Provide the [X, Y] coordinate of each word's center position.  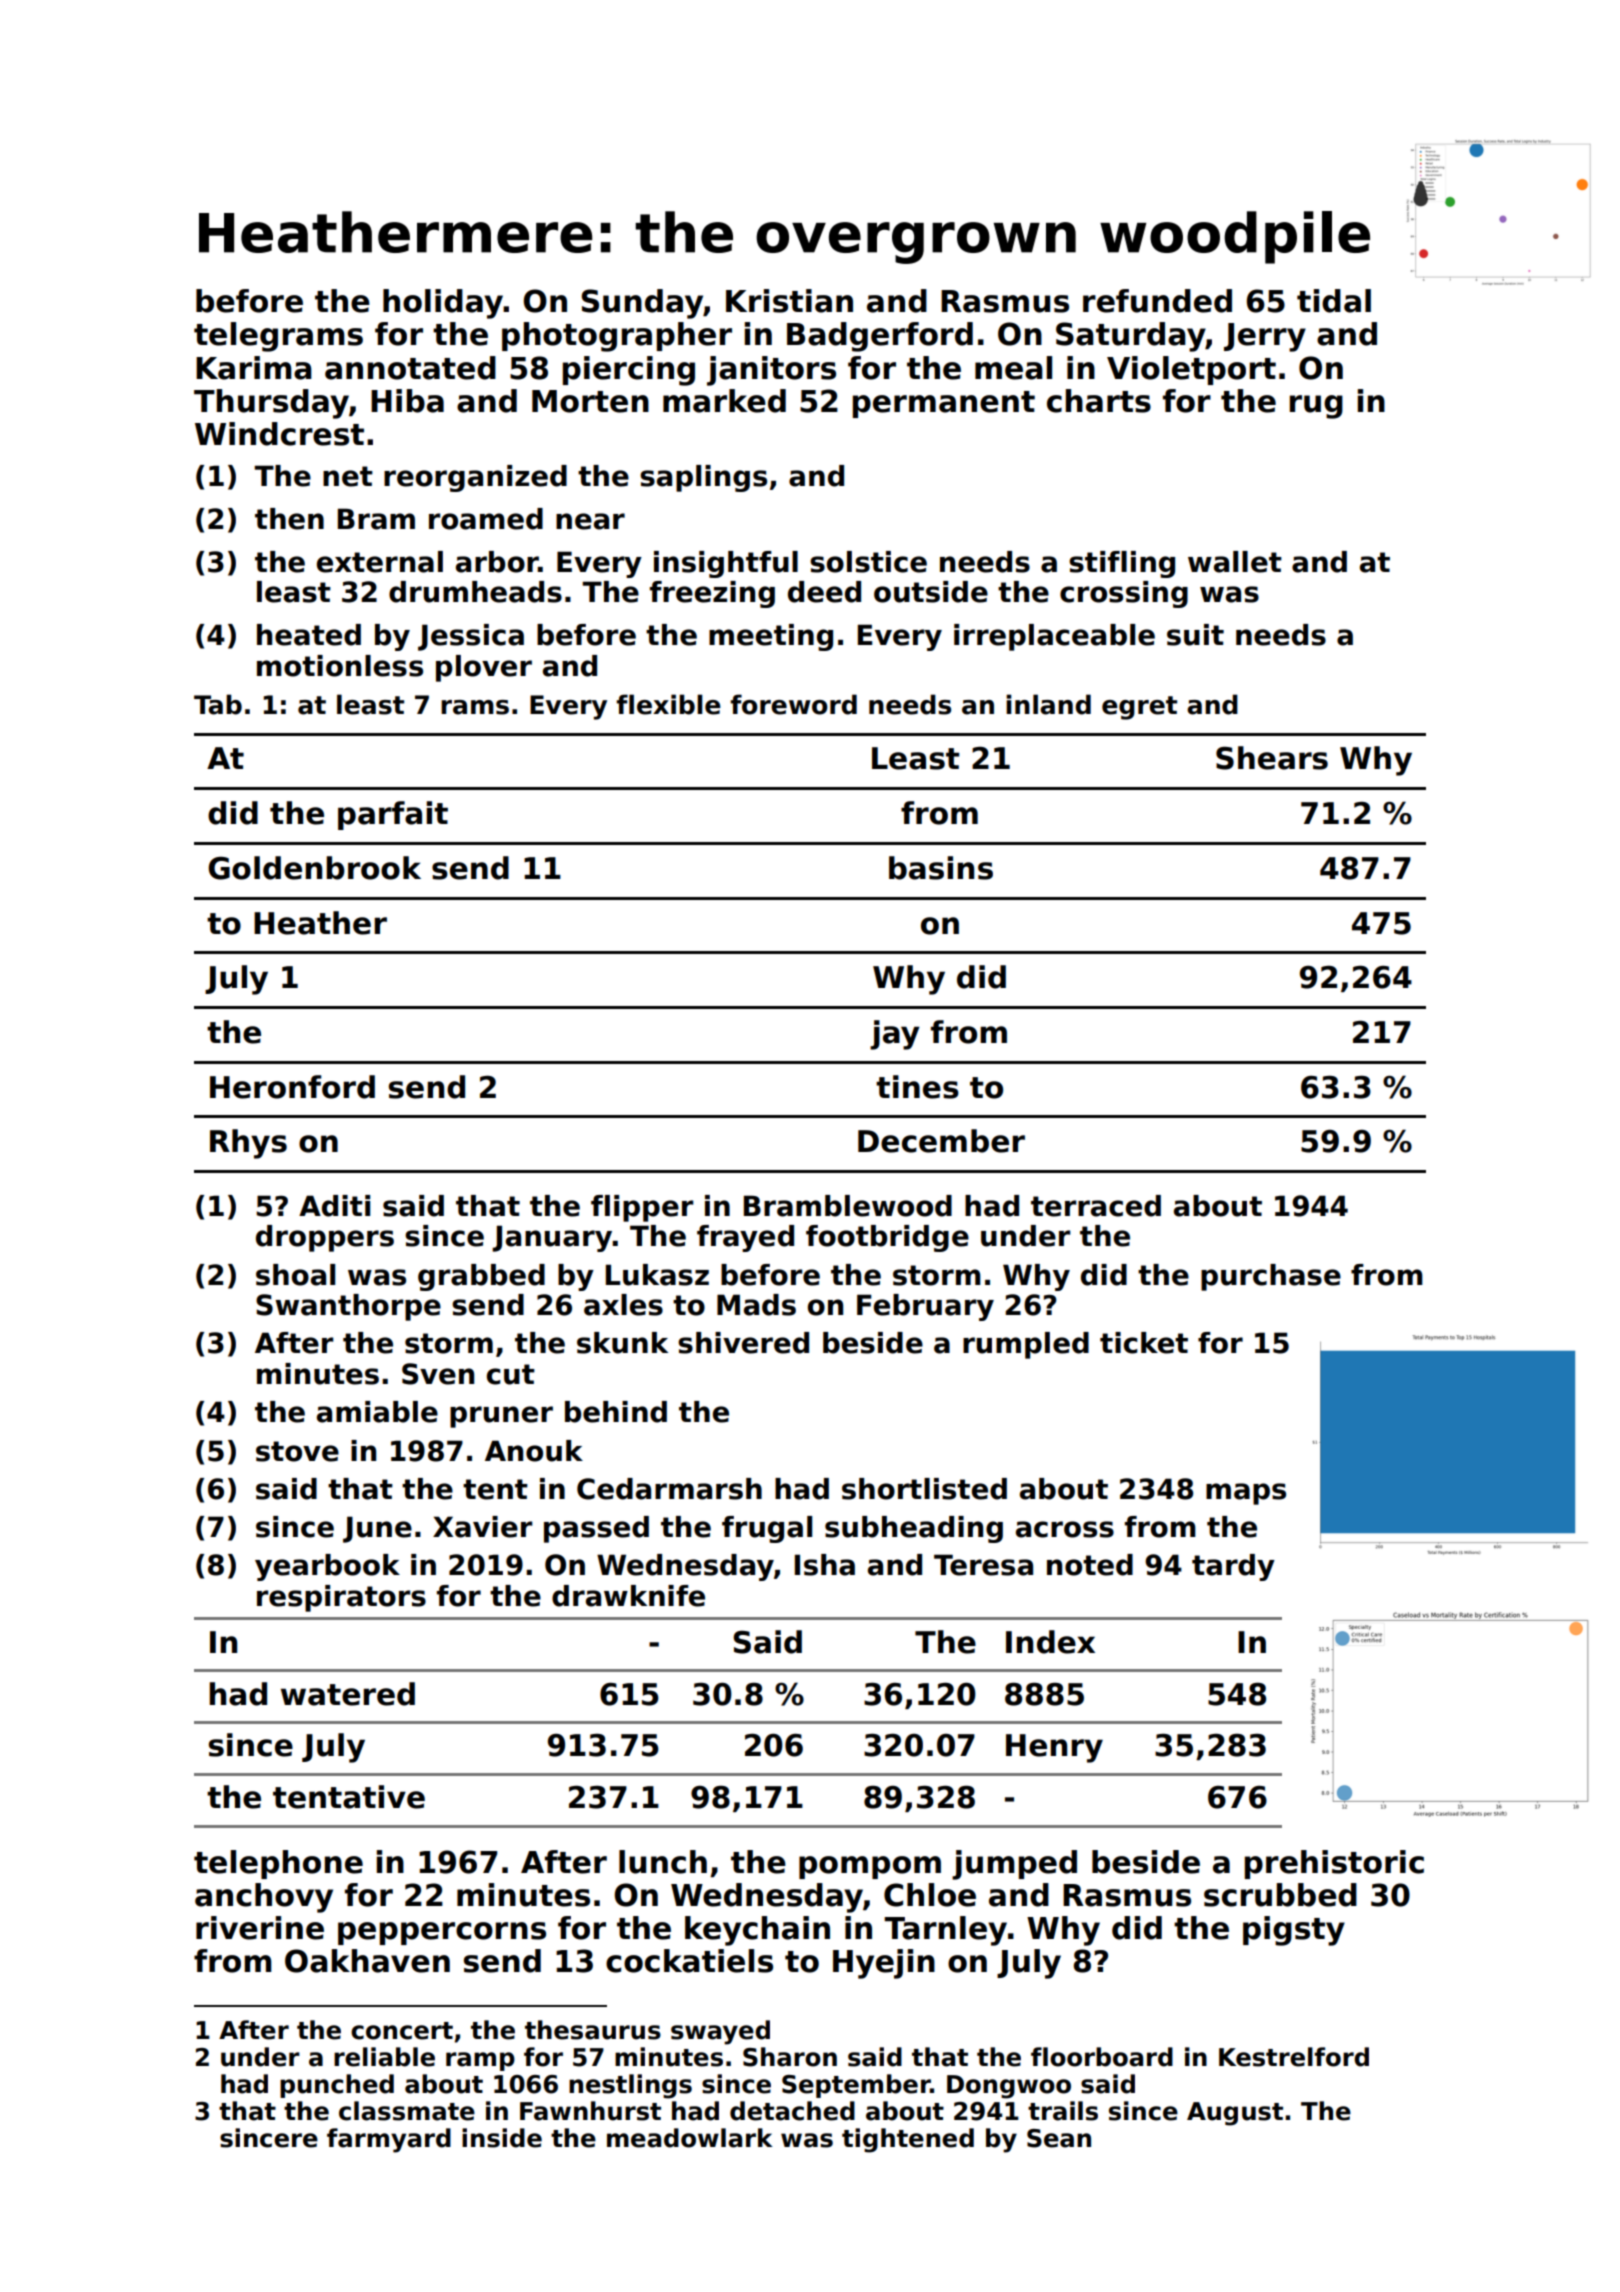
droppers [325, 1238]
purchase [1271, 1277]
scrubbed [1280, 1895]
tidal [1334, 301]
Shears [1272, 758]
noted [1090, 1565]
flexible [668, 704]
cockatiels [689, 1961]
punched [337, 2086]
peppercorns [442, 1933]
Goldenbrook [314, 868]
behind [616, 1412]
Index [1050, 1642]
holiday [443, 304]
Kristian [789, 301]
